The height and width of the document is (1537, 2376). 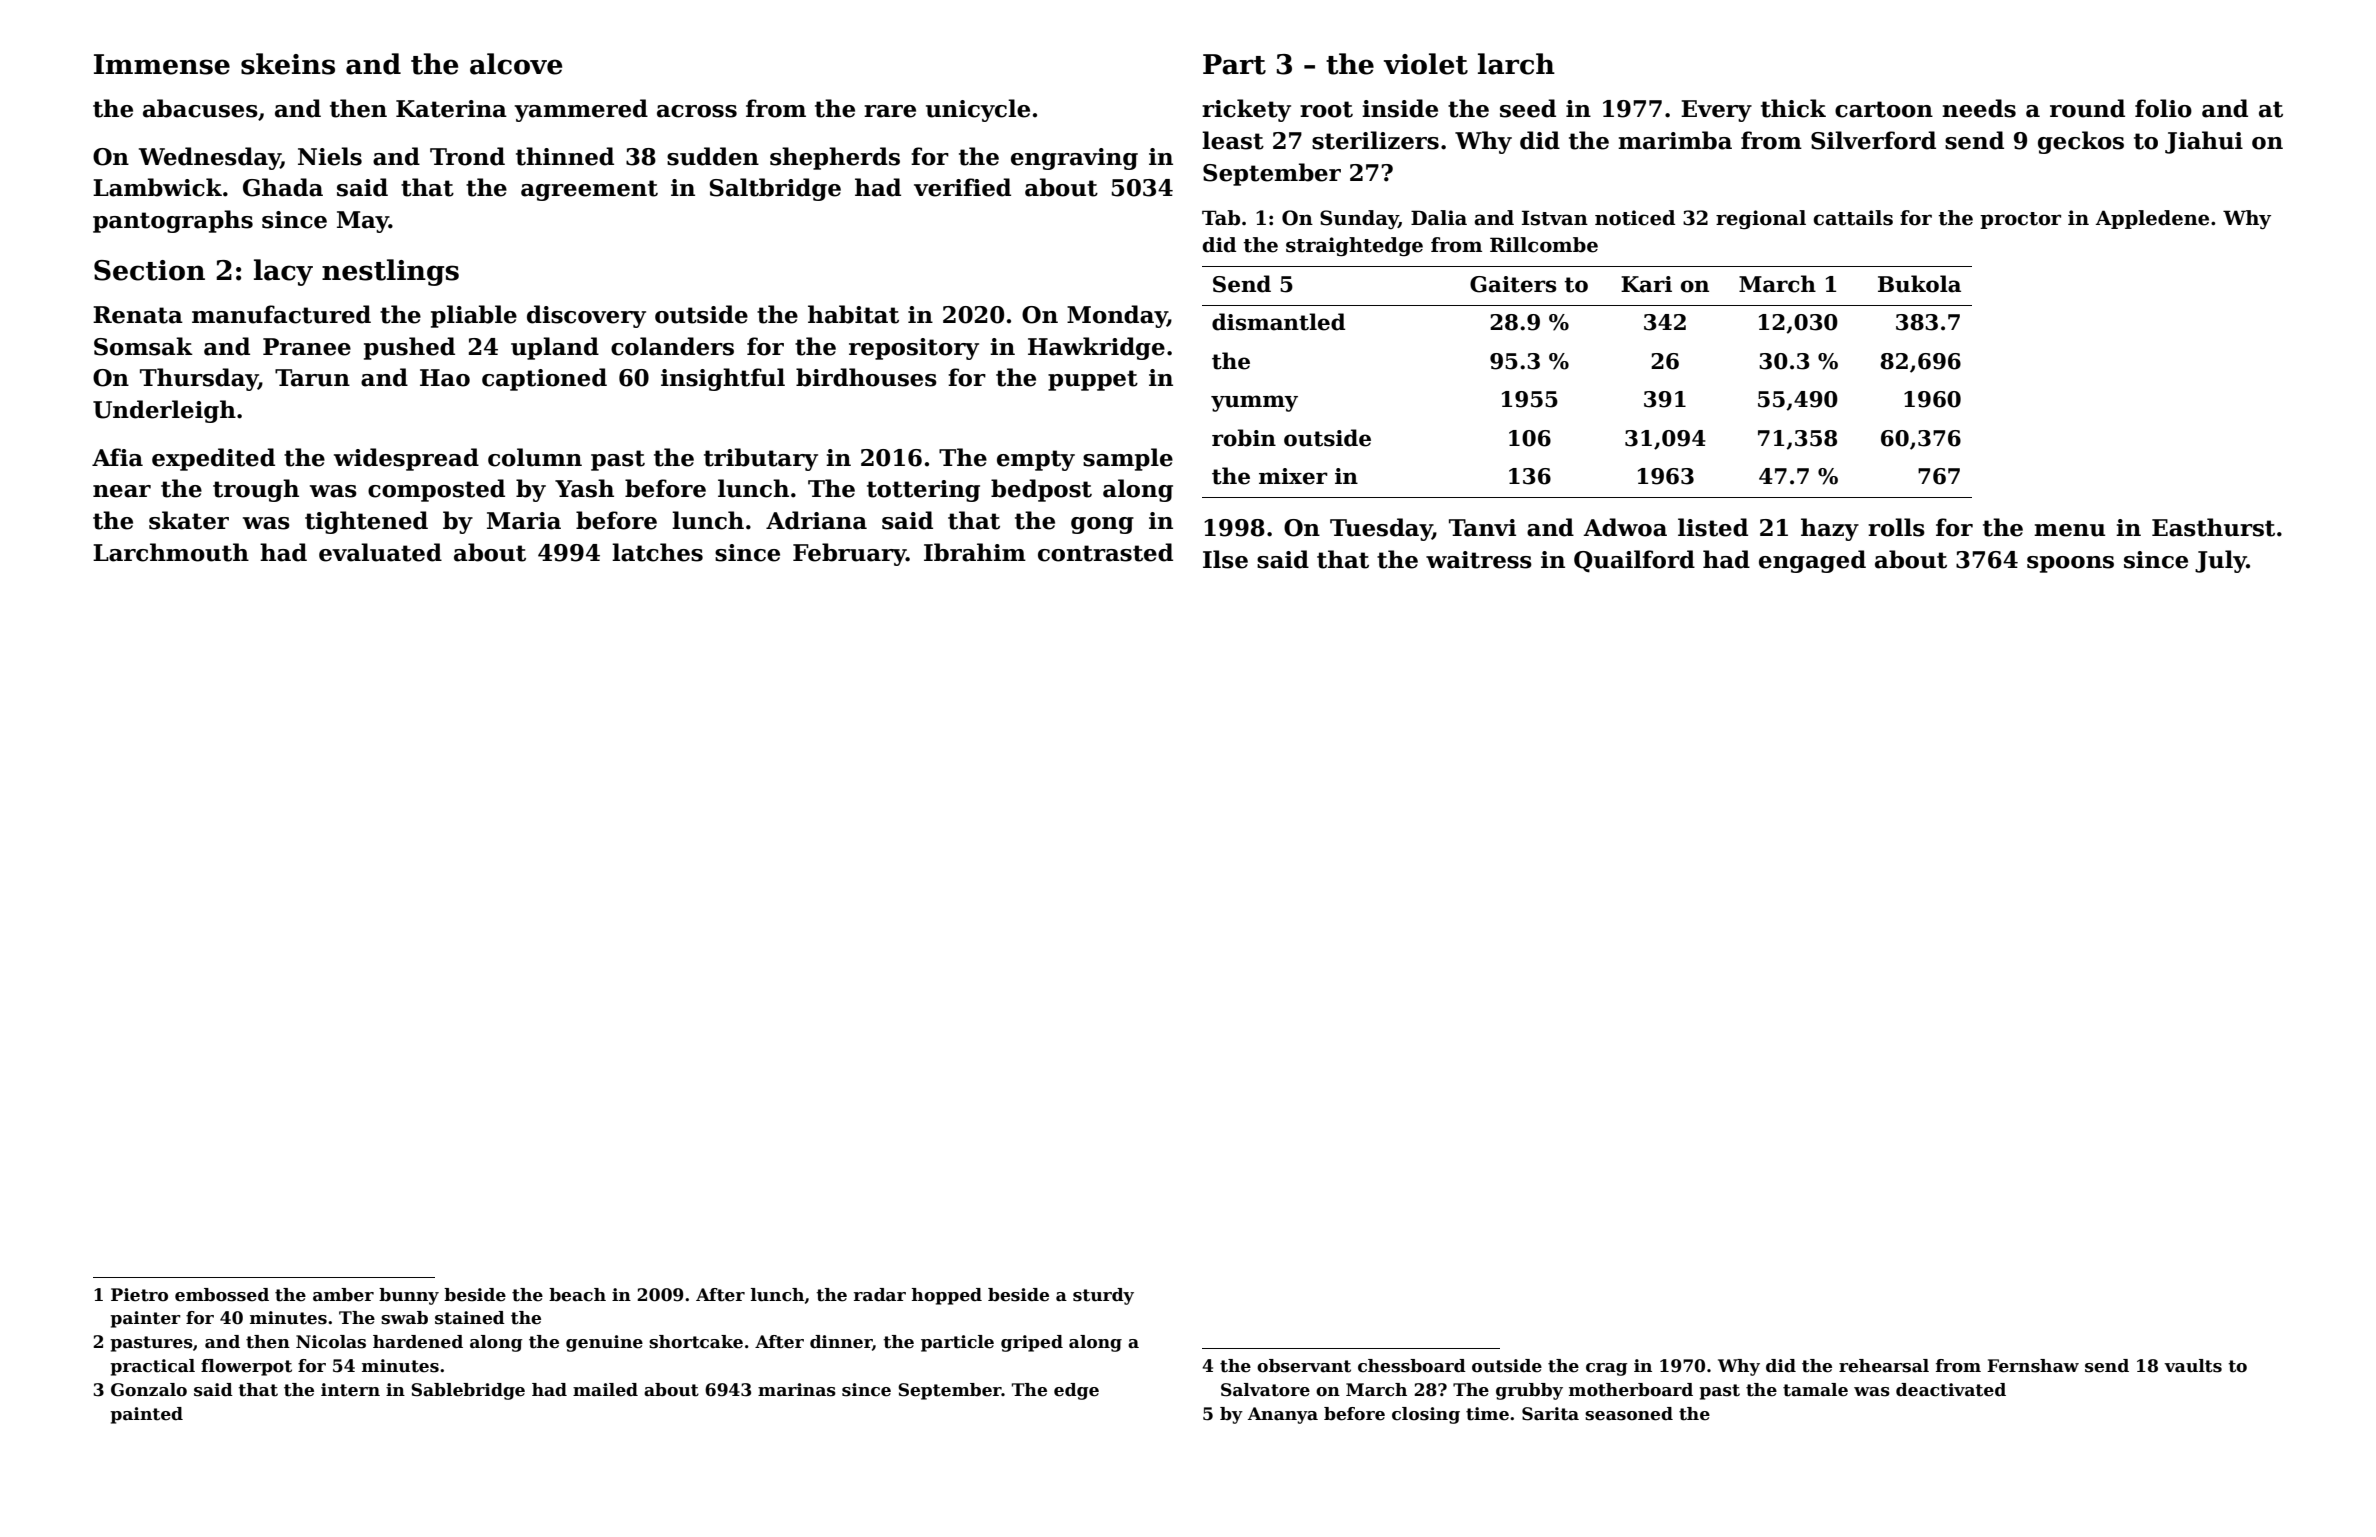 I want to click on habitat, so click(x=853, y=314).
